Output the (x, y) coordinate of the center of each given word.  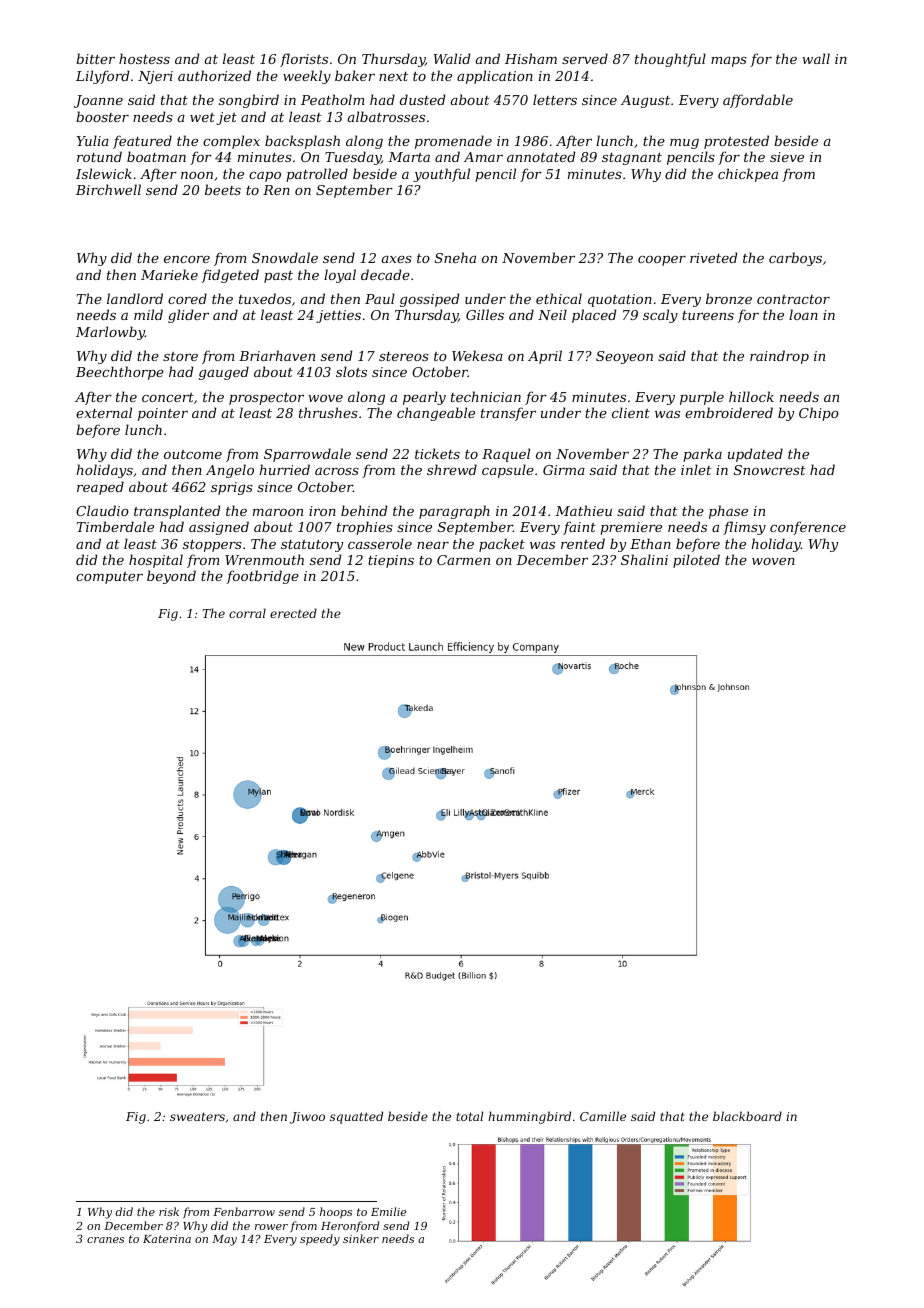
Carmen (463, 560)
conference (808, 528)
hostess (144, 58)
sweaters (197, 1116)
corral (247, 613)
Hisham (531, 58)
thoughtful (670, 60)
